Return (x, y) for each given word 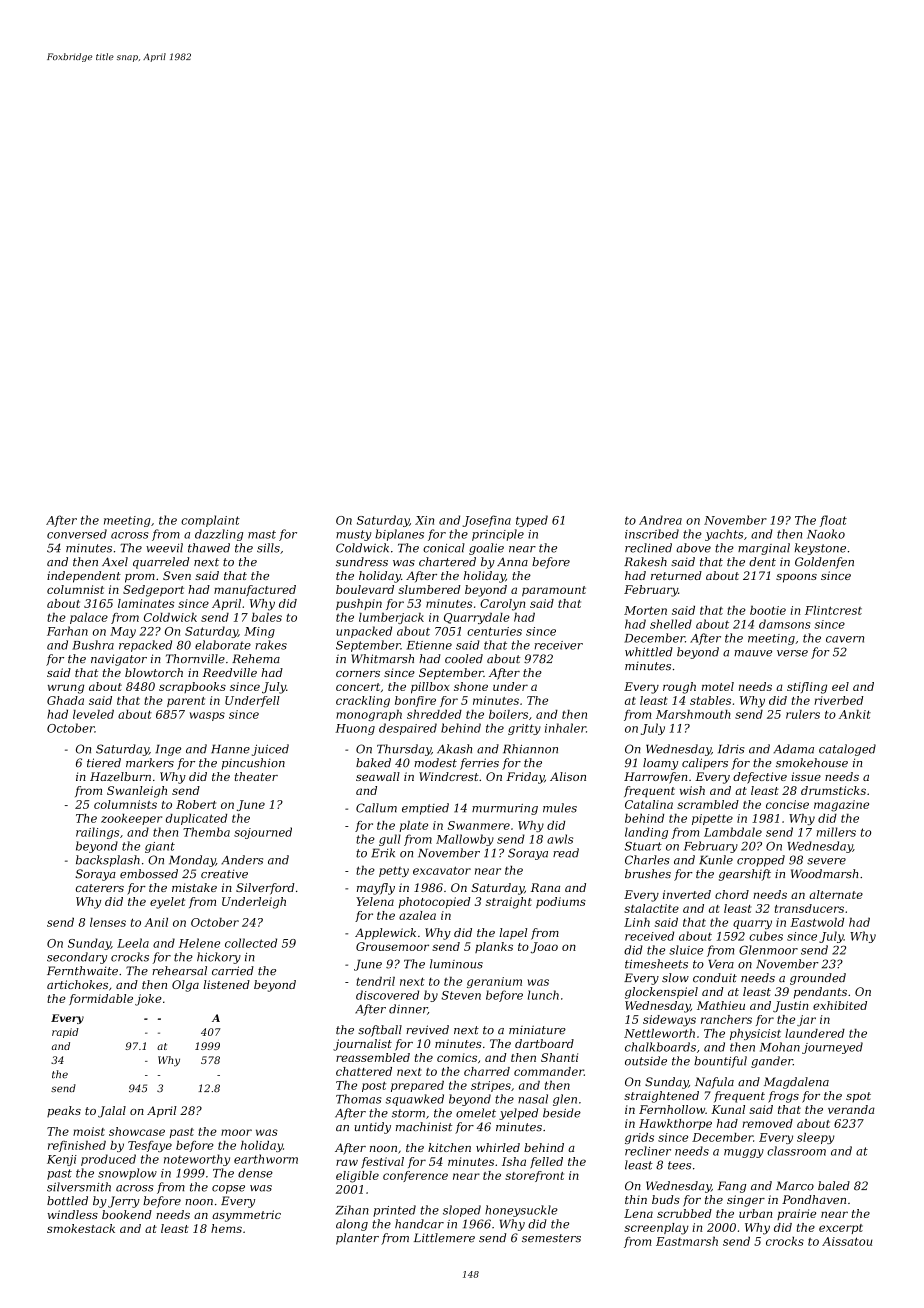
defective (760, 778)
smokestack (81, 1228)
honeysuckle (521, 1211)
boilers (508, 714)
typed (532, 521)
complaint (210, 521)
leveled (93, 714)
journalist (362, 1045)
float (833, 521)
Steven (461, 995)
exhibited (840, 1005)
